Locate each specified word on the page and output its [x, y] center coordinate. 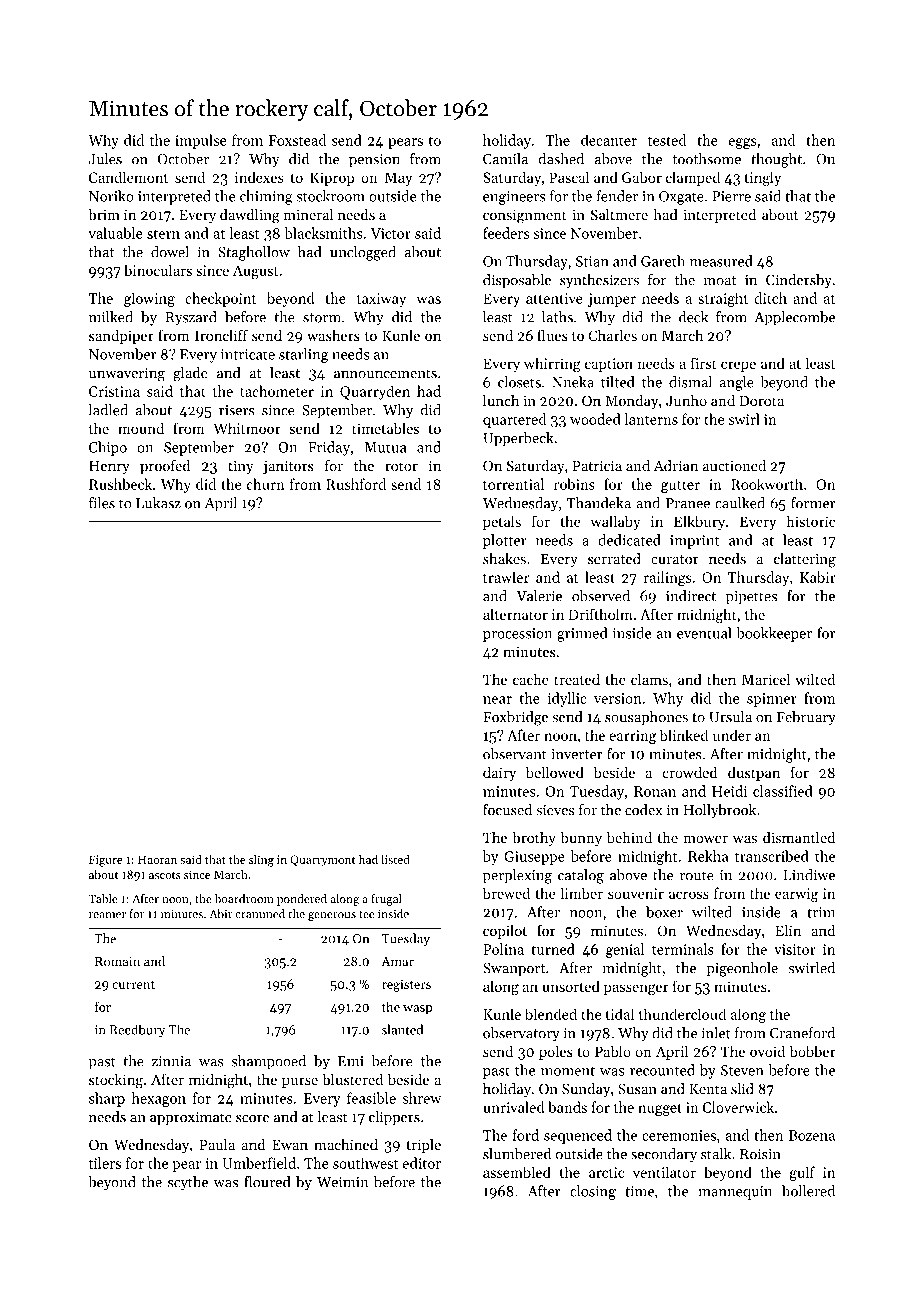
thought [776, 160]
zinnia [171, 1061]
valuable [115, 233]
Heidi [729, 791]
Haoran [157, 859]
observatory [521, 1034]
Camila [505, 159]
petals [502, 522]
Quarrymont [322, 861]
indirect [691, 596]
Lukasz [158, 503]
